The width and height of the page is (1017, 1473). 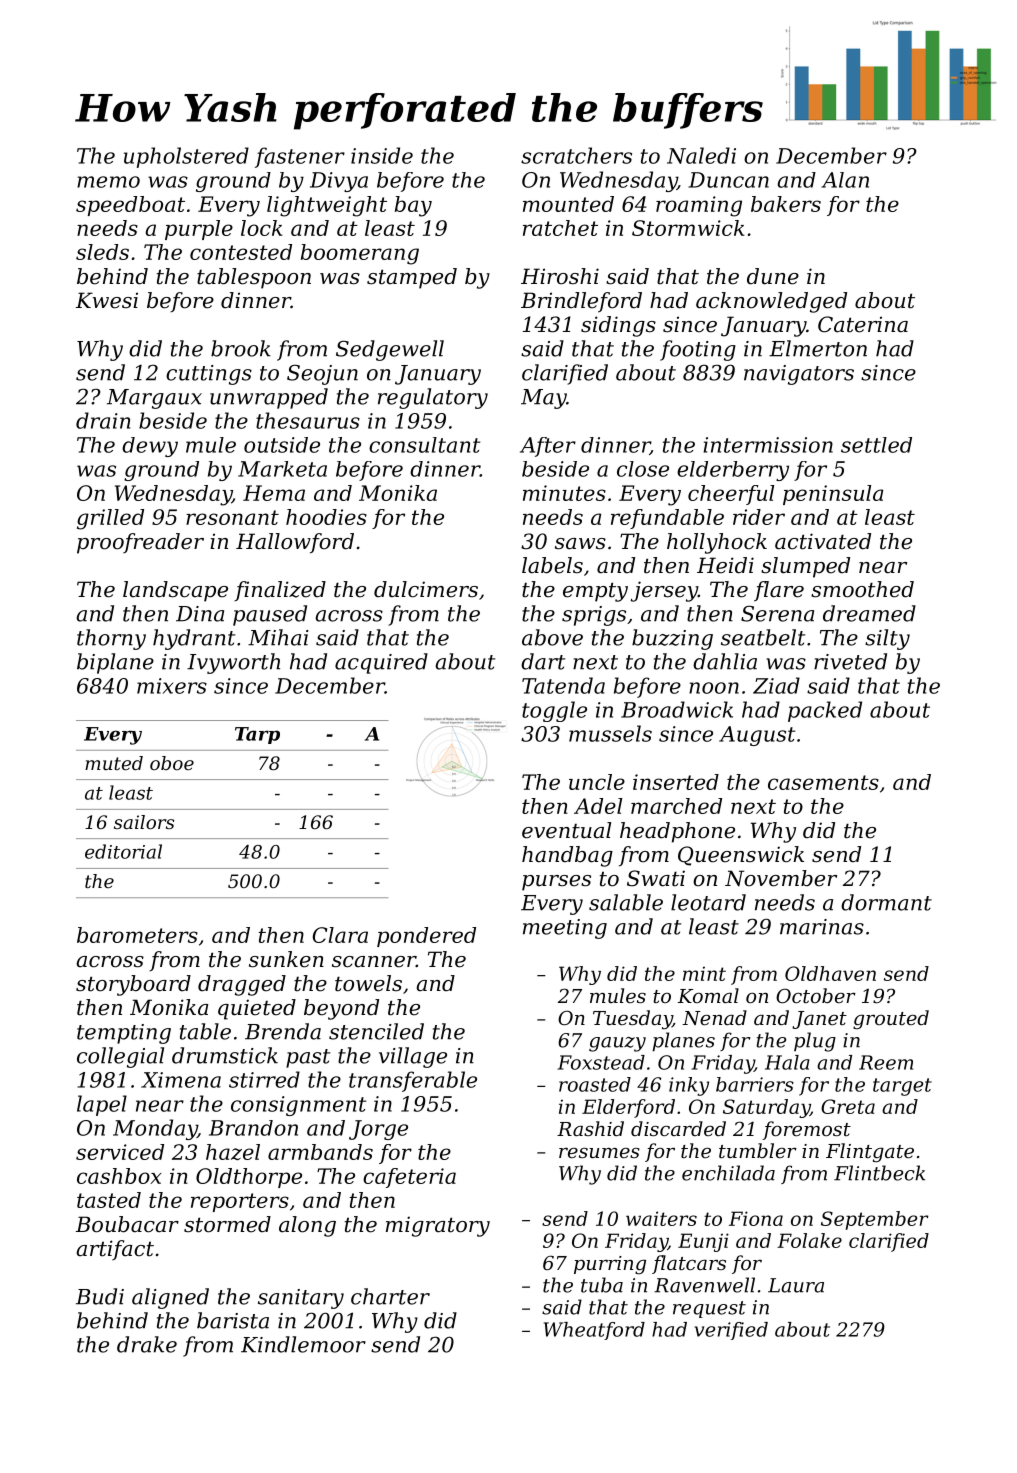 What do you see at coordinates (581, 302) in the page?
I see `Brindleford` at bounding box center [581, 302].
